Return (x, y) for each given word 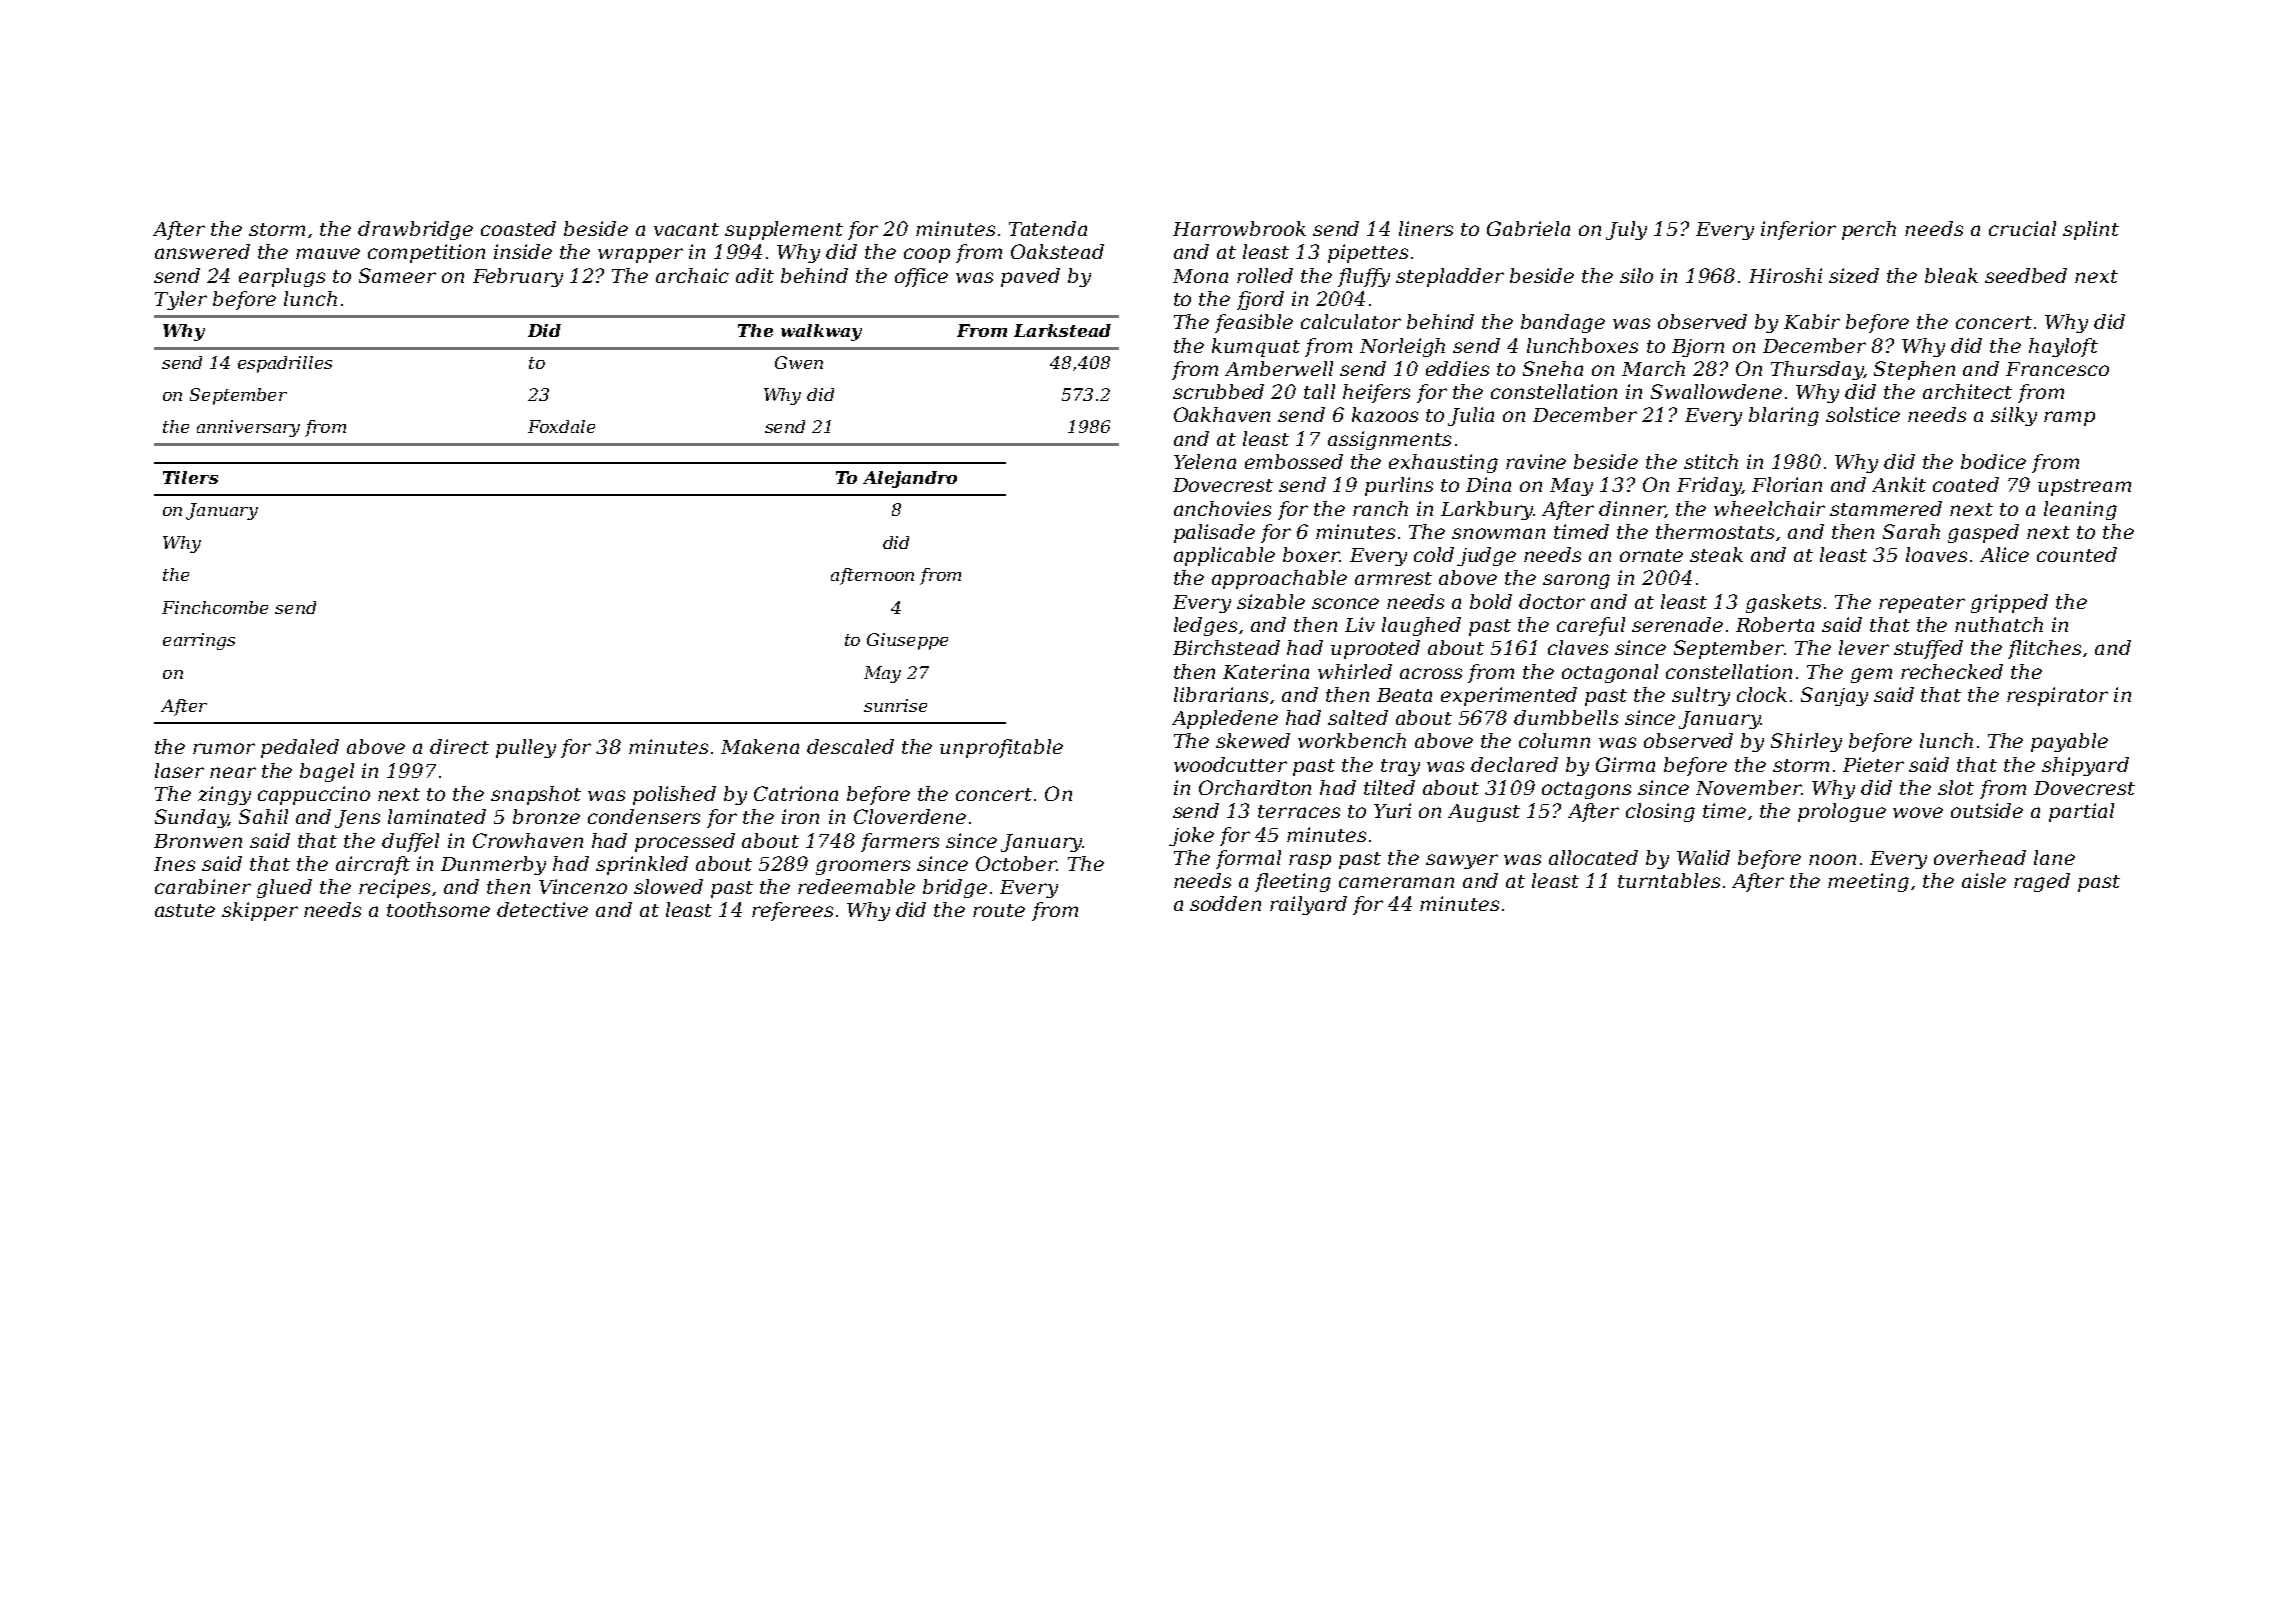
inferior (1798, 230)
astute (185, 910)
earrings (199, 641)
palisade (1214, 533)
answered (202, 251)
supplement (784, 230)
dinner (1632, 509)
